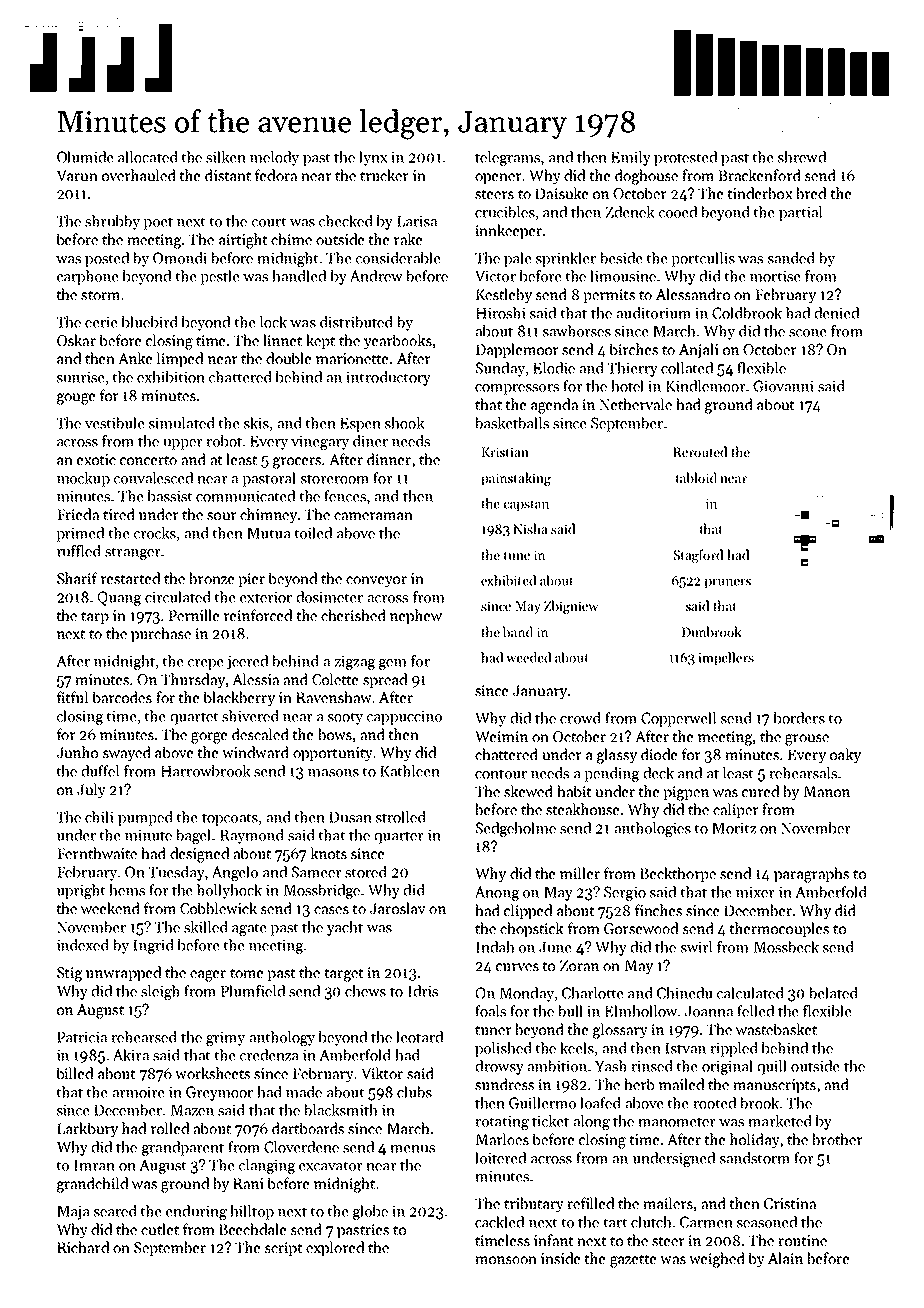 This screenshot has height=1308, width=924. I want to click on lynx, so click(373, 158).
